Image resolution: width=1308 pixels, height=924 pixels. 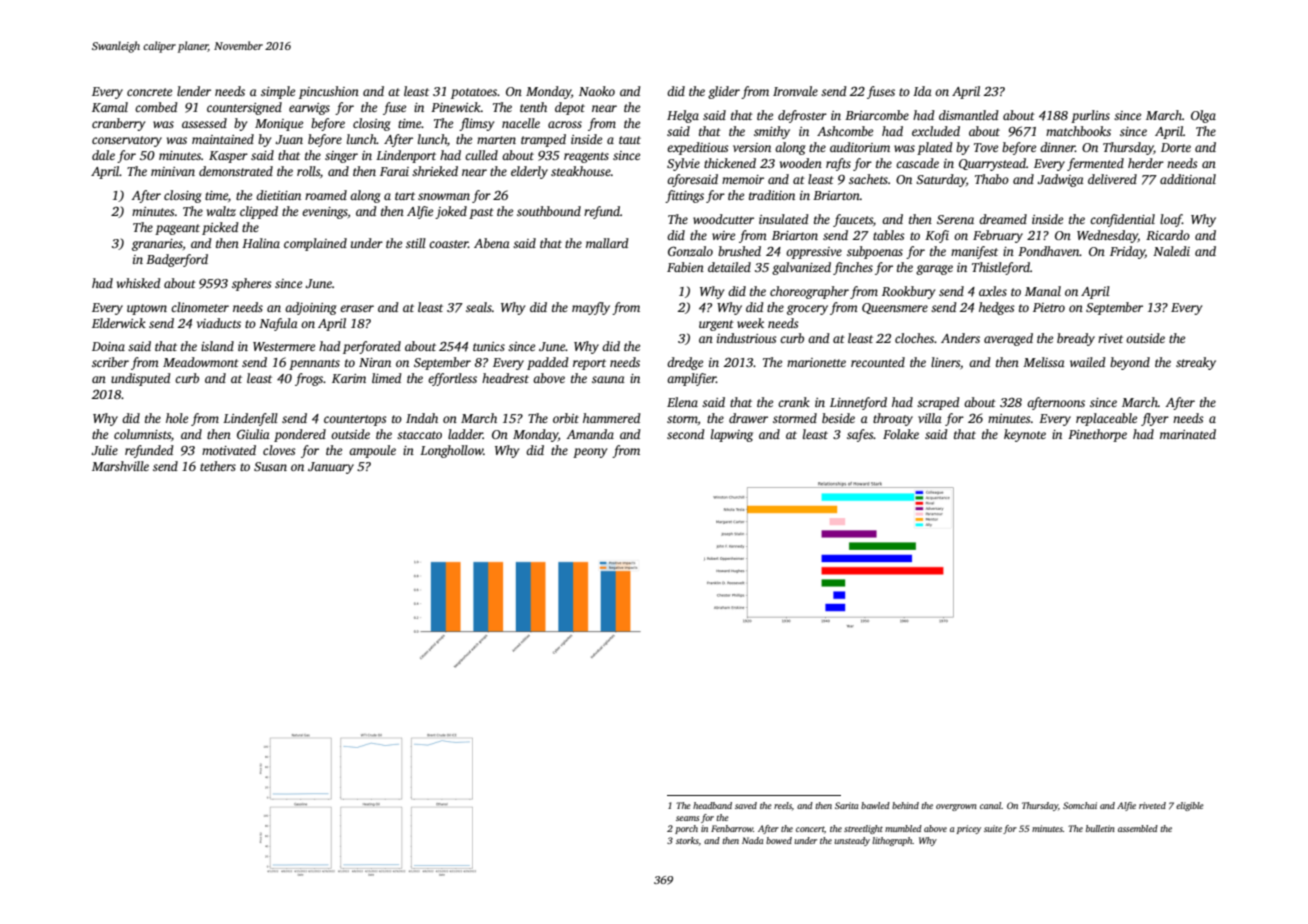 What do you see at coordinates (1171, 251) in the screenshot?
I see `Naledi` at bounding box center [1171, 251].
